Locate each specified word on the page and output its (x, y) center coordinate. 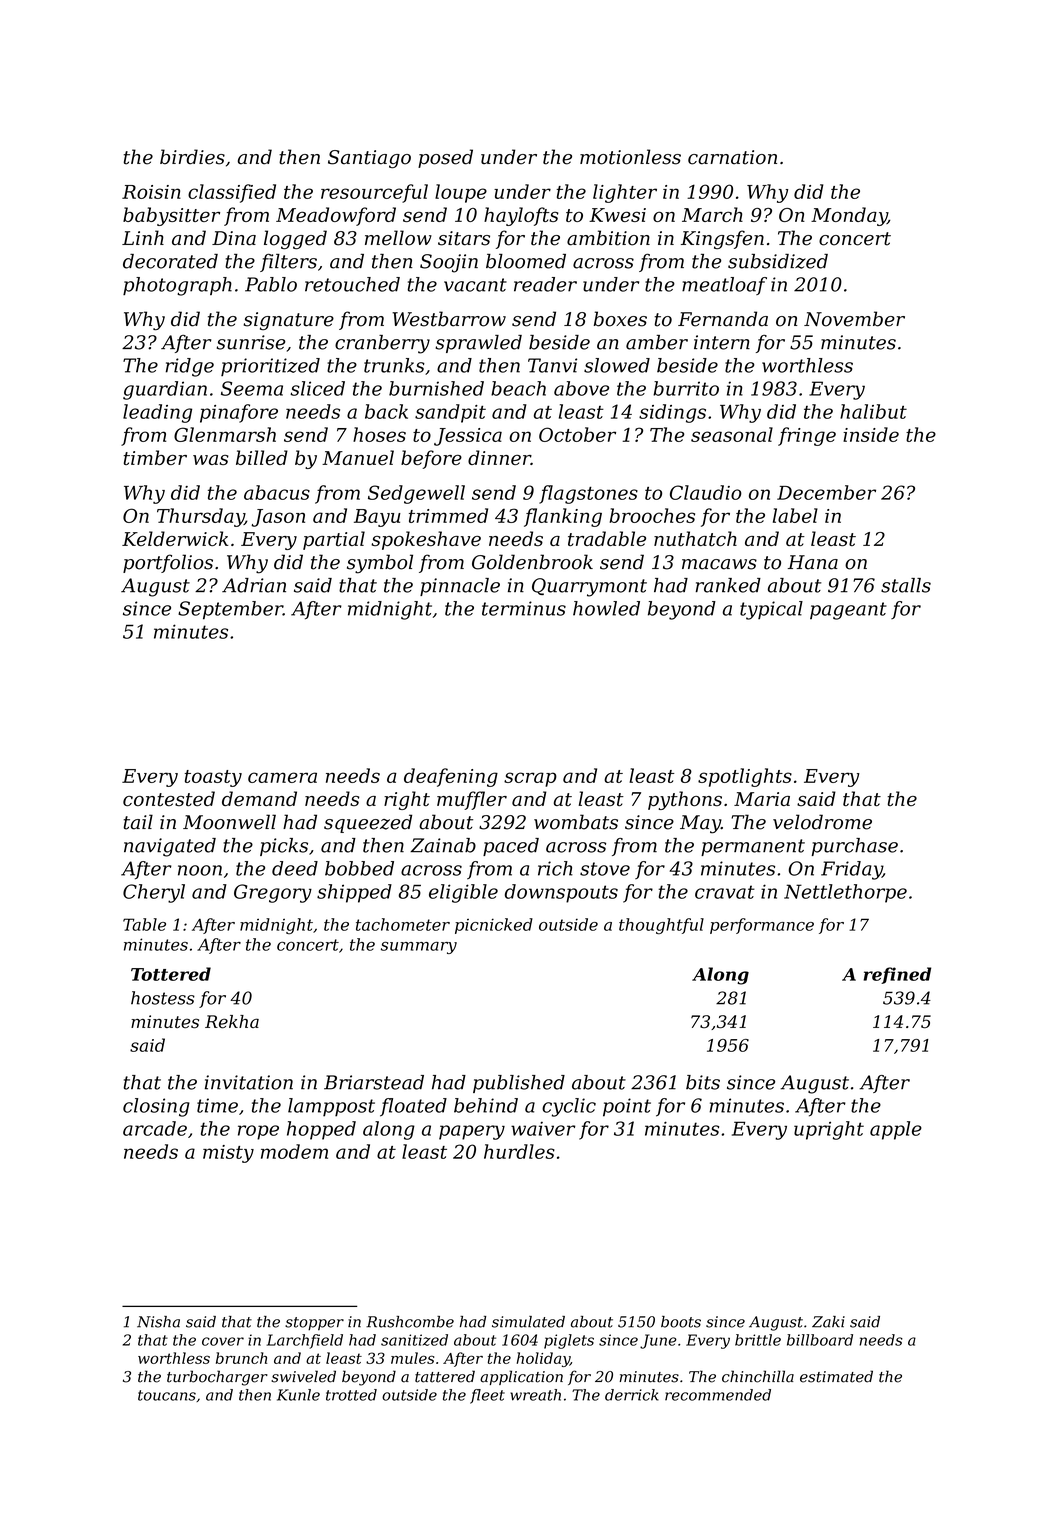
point (627, 1107)
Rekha (232, 1022)
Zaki (828, 1322)
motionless (630, 157)
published (519, 1084)
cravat (725, 892)
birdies (192, 157)
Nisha (158, 1322)
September (230, 610)
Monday (849, 216)
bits (703, 1082)
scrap (530, 779)
